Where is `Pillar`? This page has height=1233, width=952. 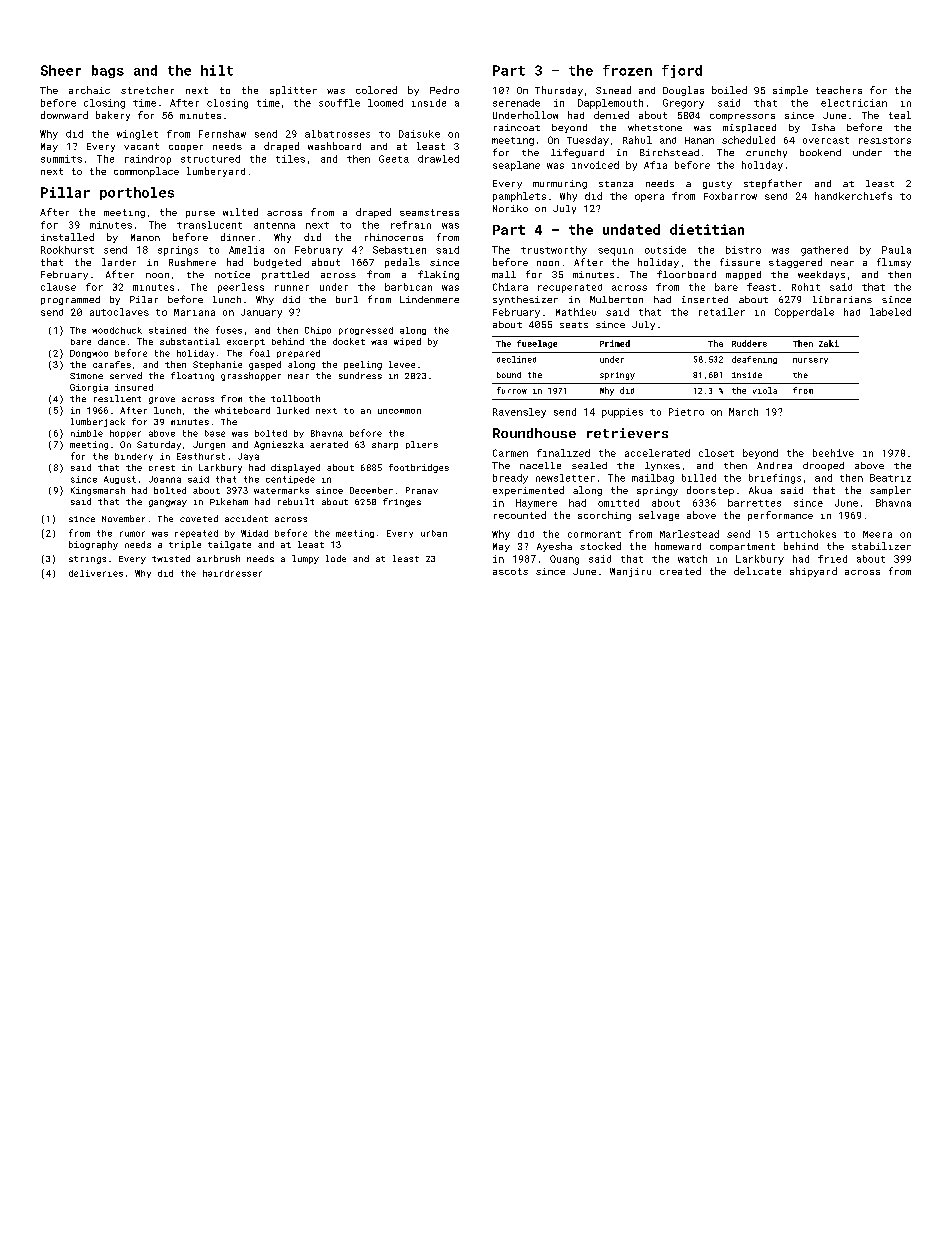
Pillar is located at coordinates (65, 192).
